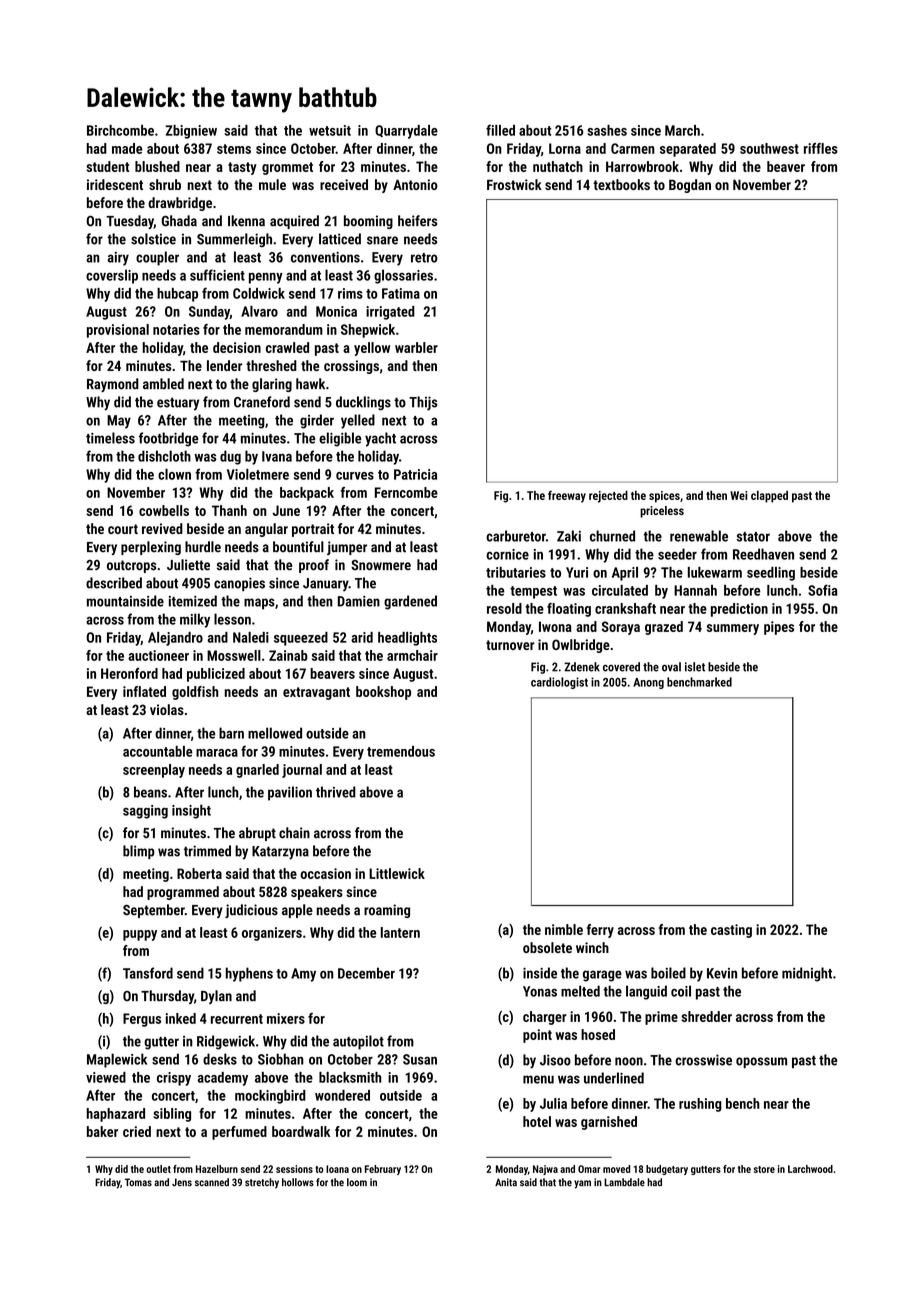  What do you see at coordinates (688, 150) in the screenshot?
I see `separated` at bounding box center [688, 150].
